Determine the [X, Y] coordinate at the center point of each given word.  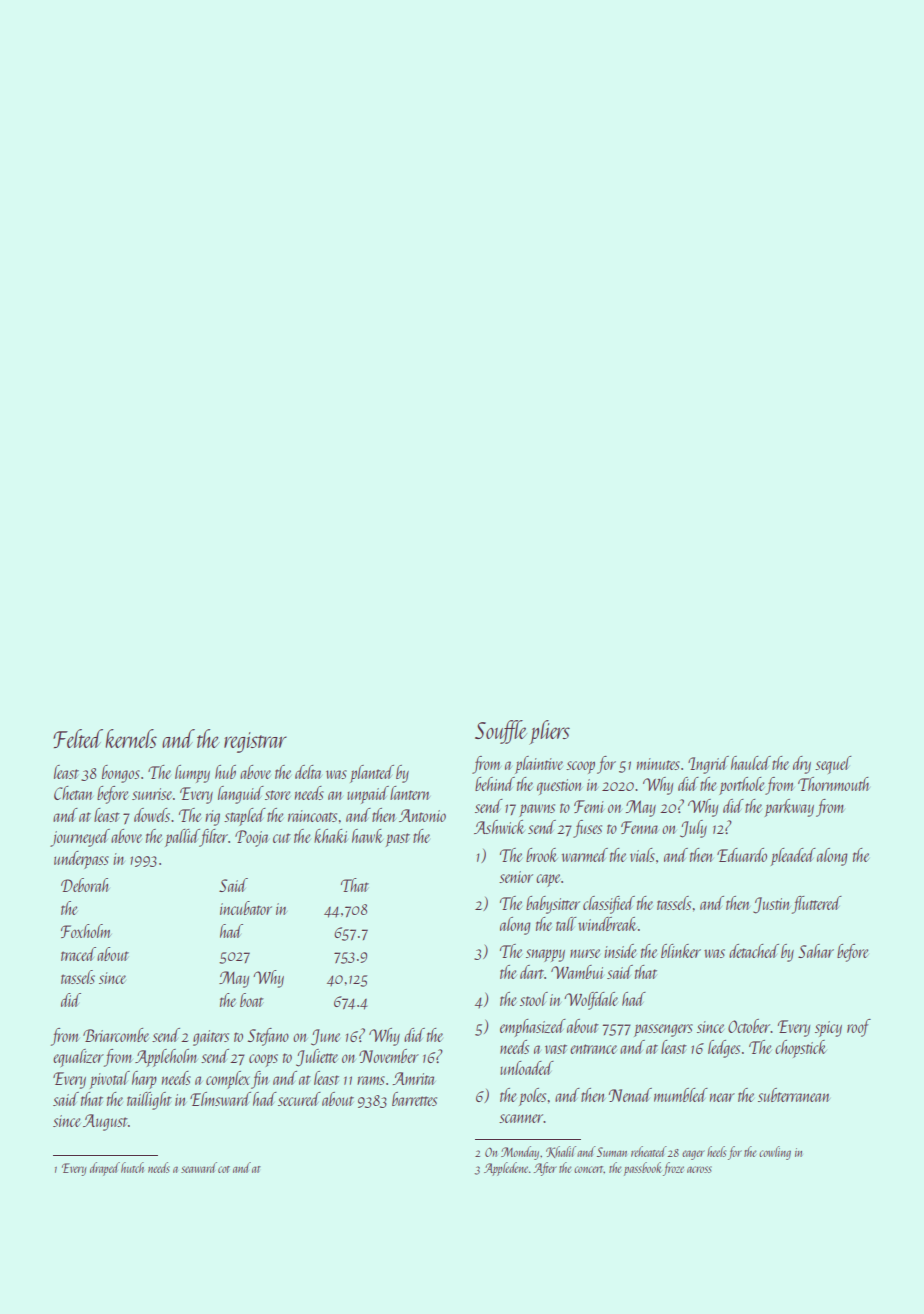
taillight [149, 1101]
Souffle [501, 732]
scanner [521, 1118]
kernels [131, 738]
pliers [549, 732]
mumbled [681, 1095]
